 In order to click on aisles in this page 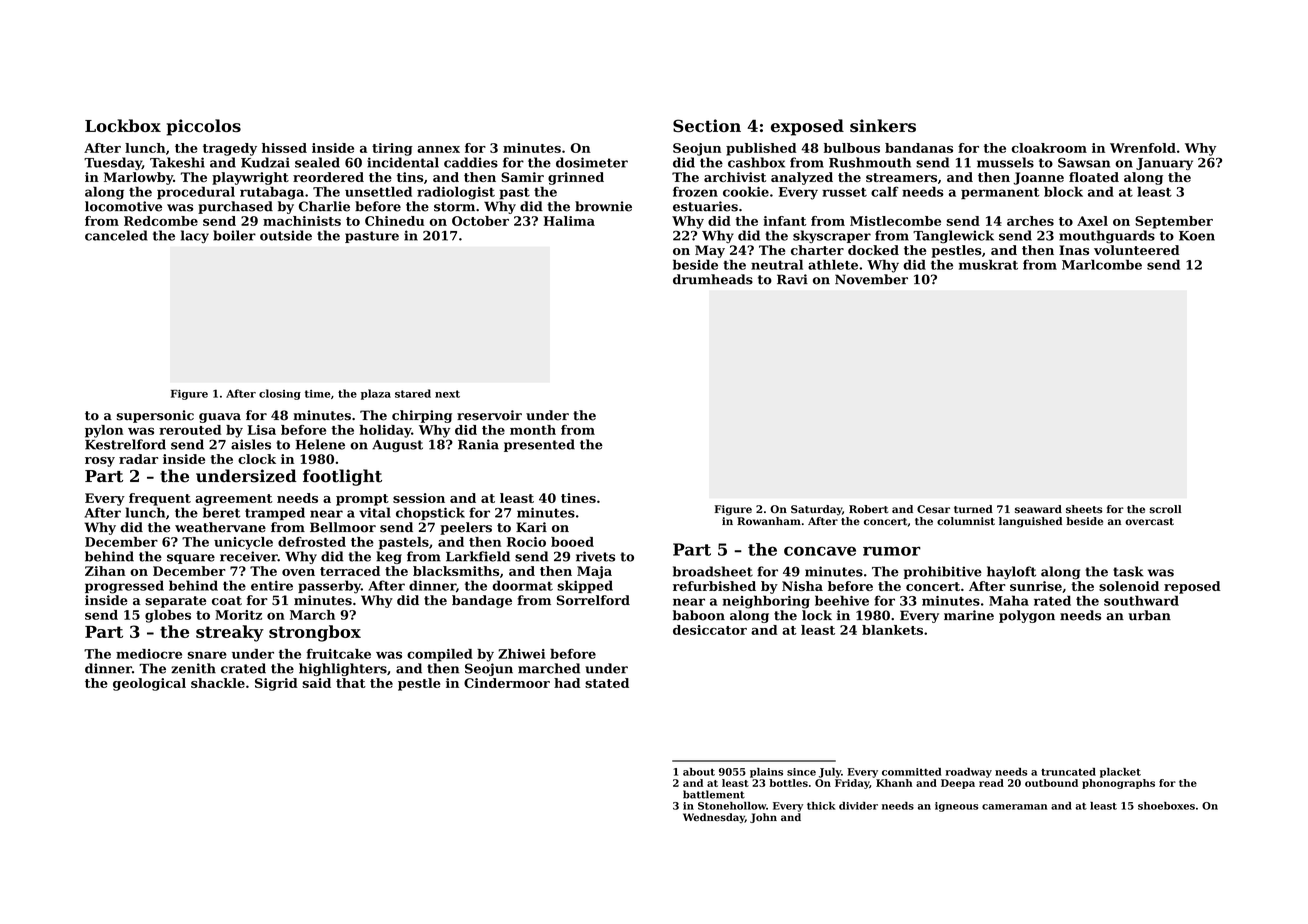, I will do `click(251, 444)`.
